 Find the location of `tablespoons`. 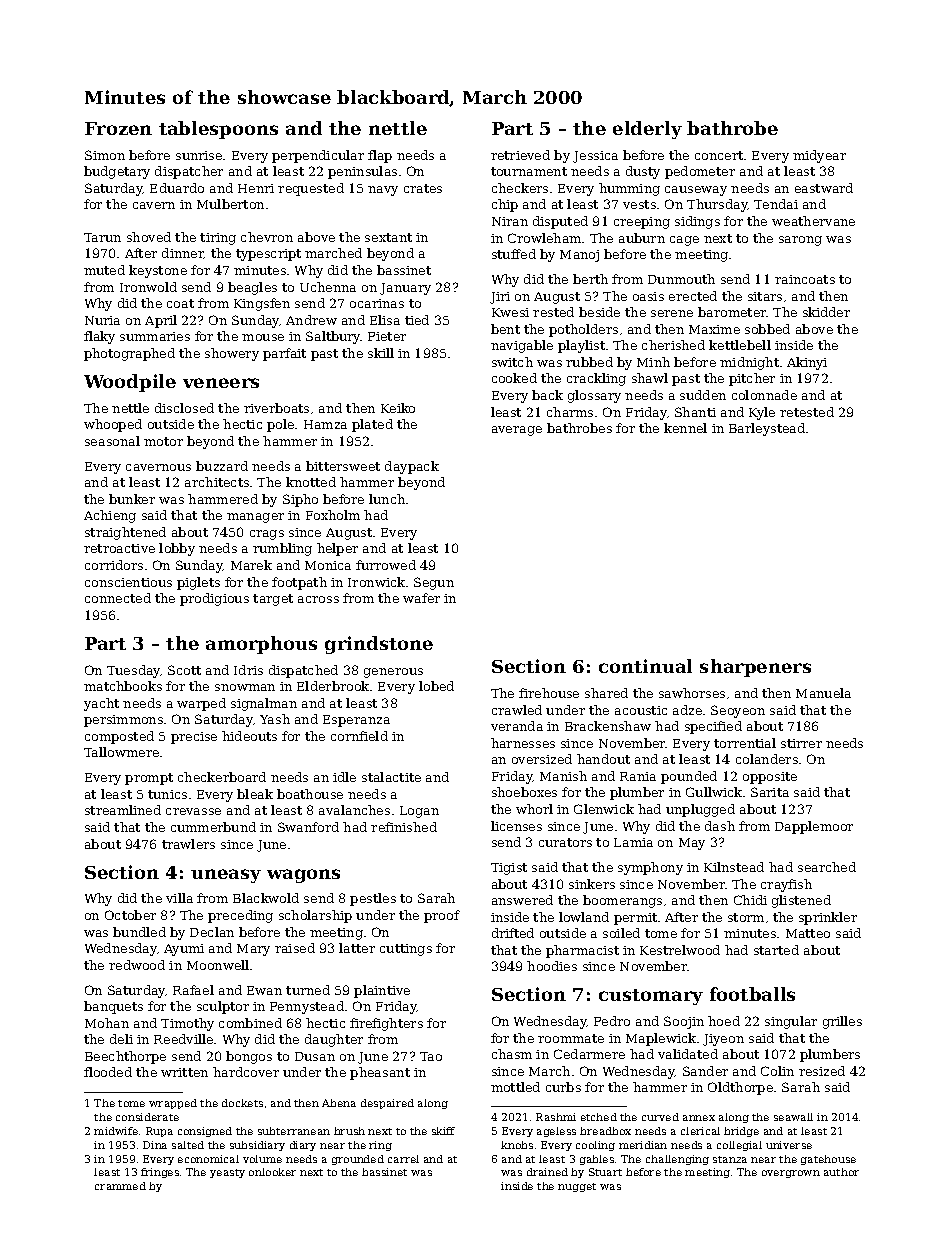

tablespoons is located at coordinates (218, 130).
